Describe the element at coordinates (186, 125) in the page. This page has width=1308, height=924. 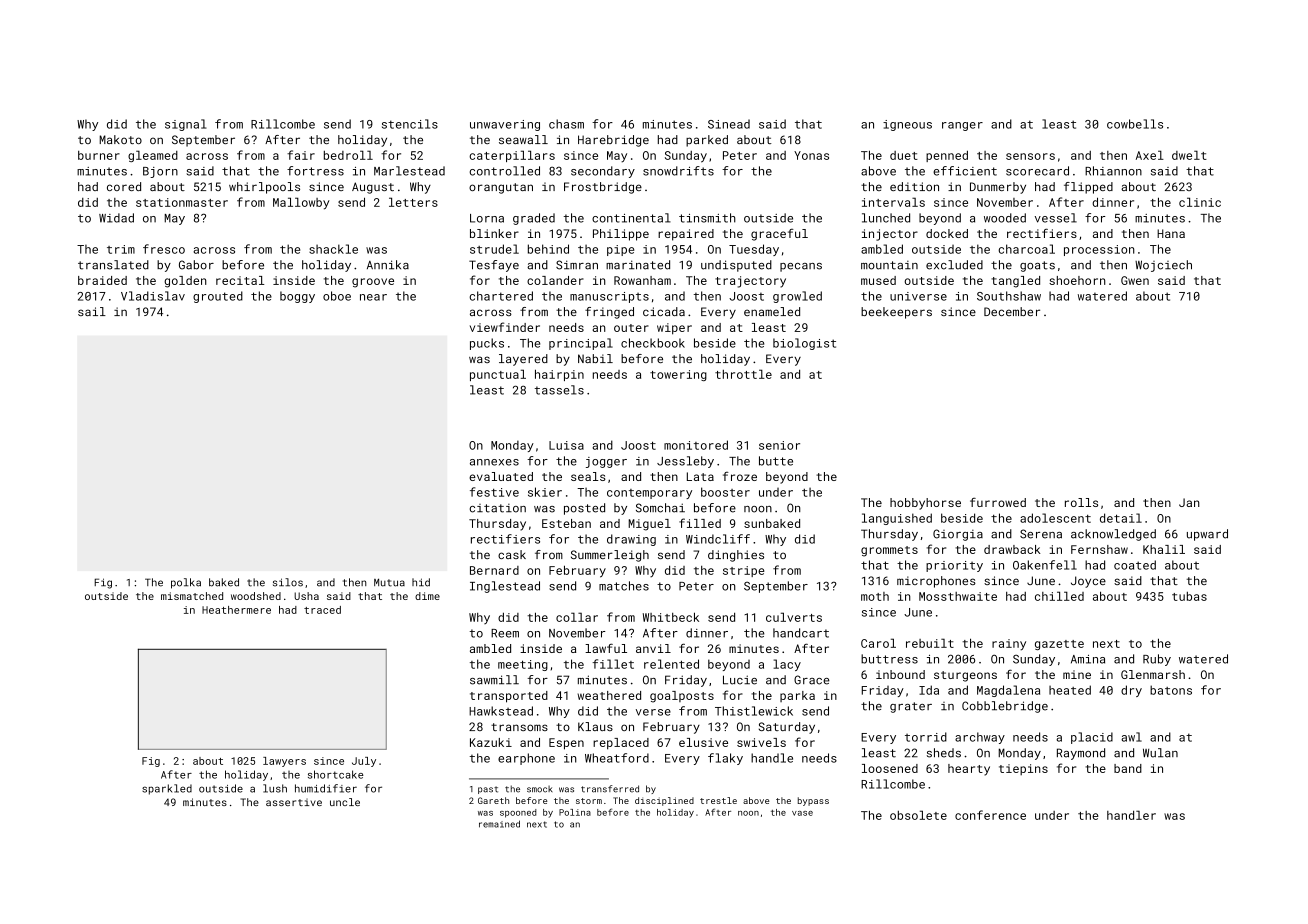
I see `signal` at that location.
